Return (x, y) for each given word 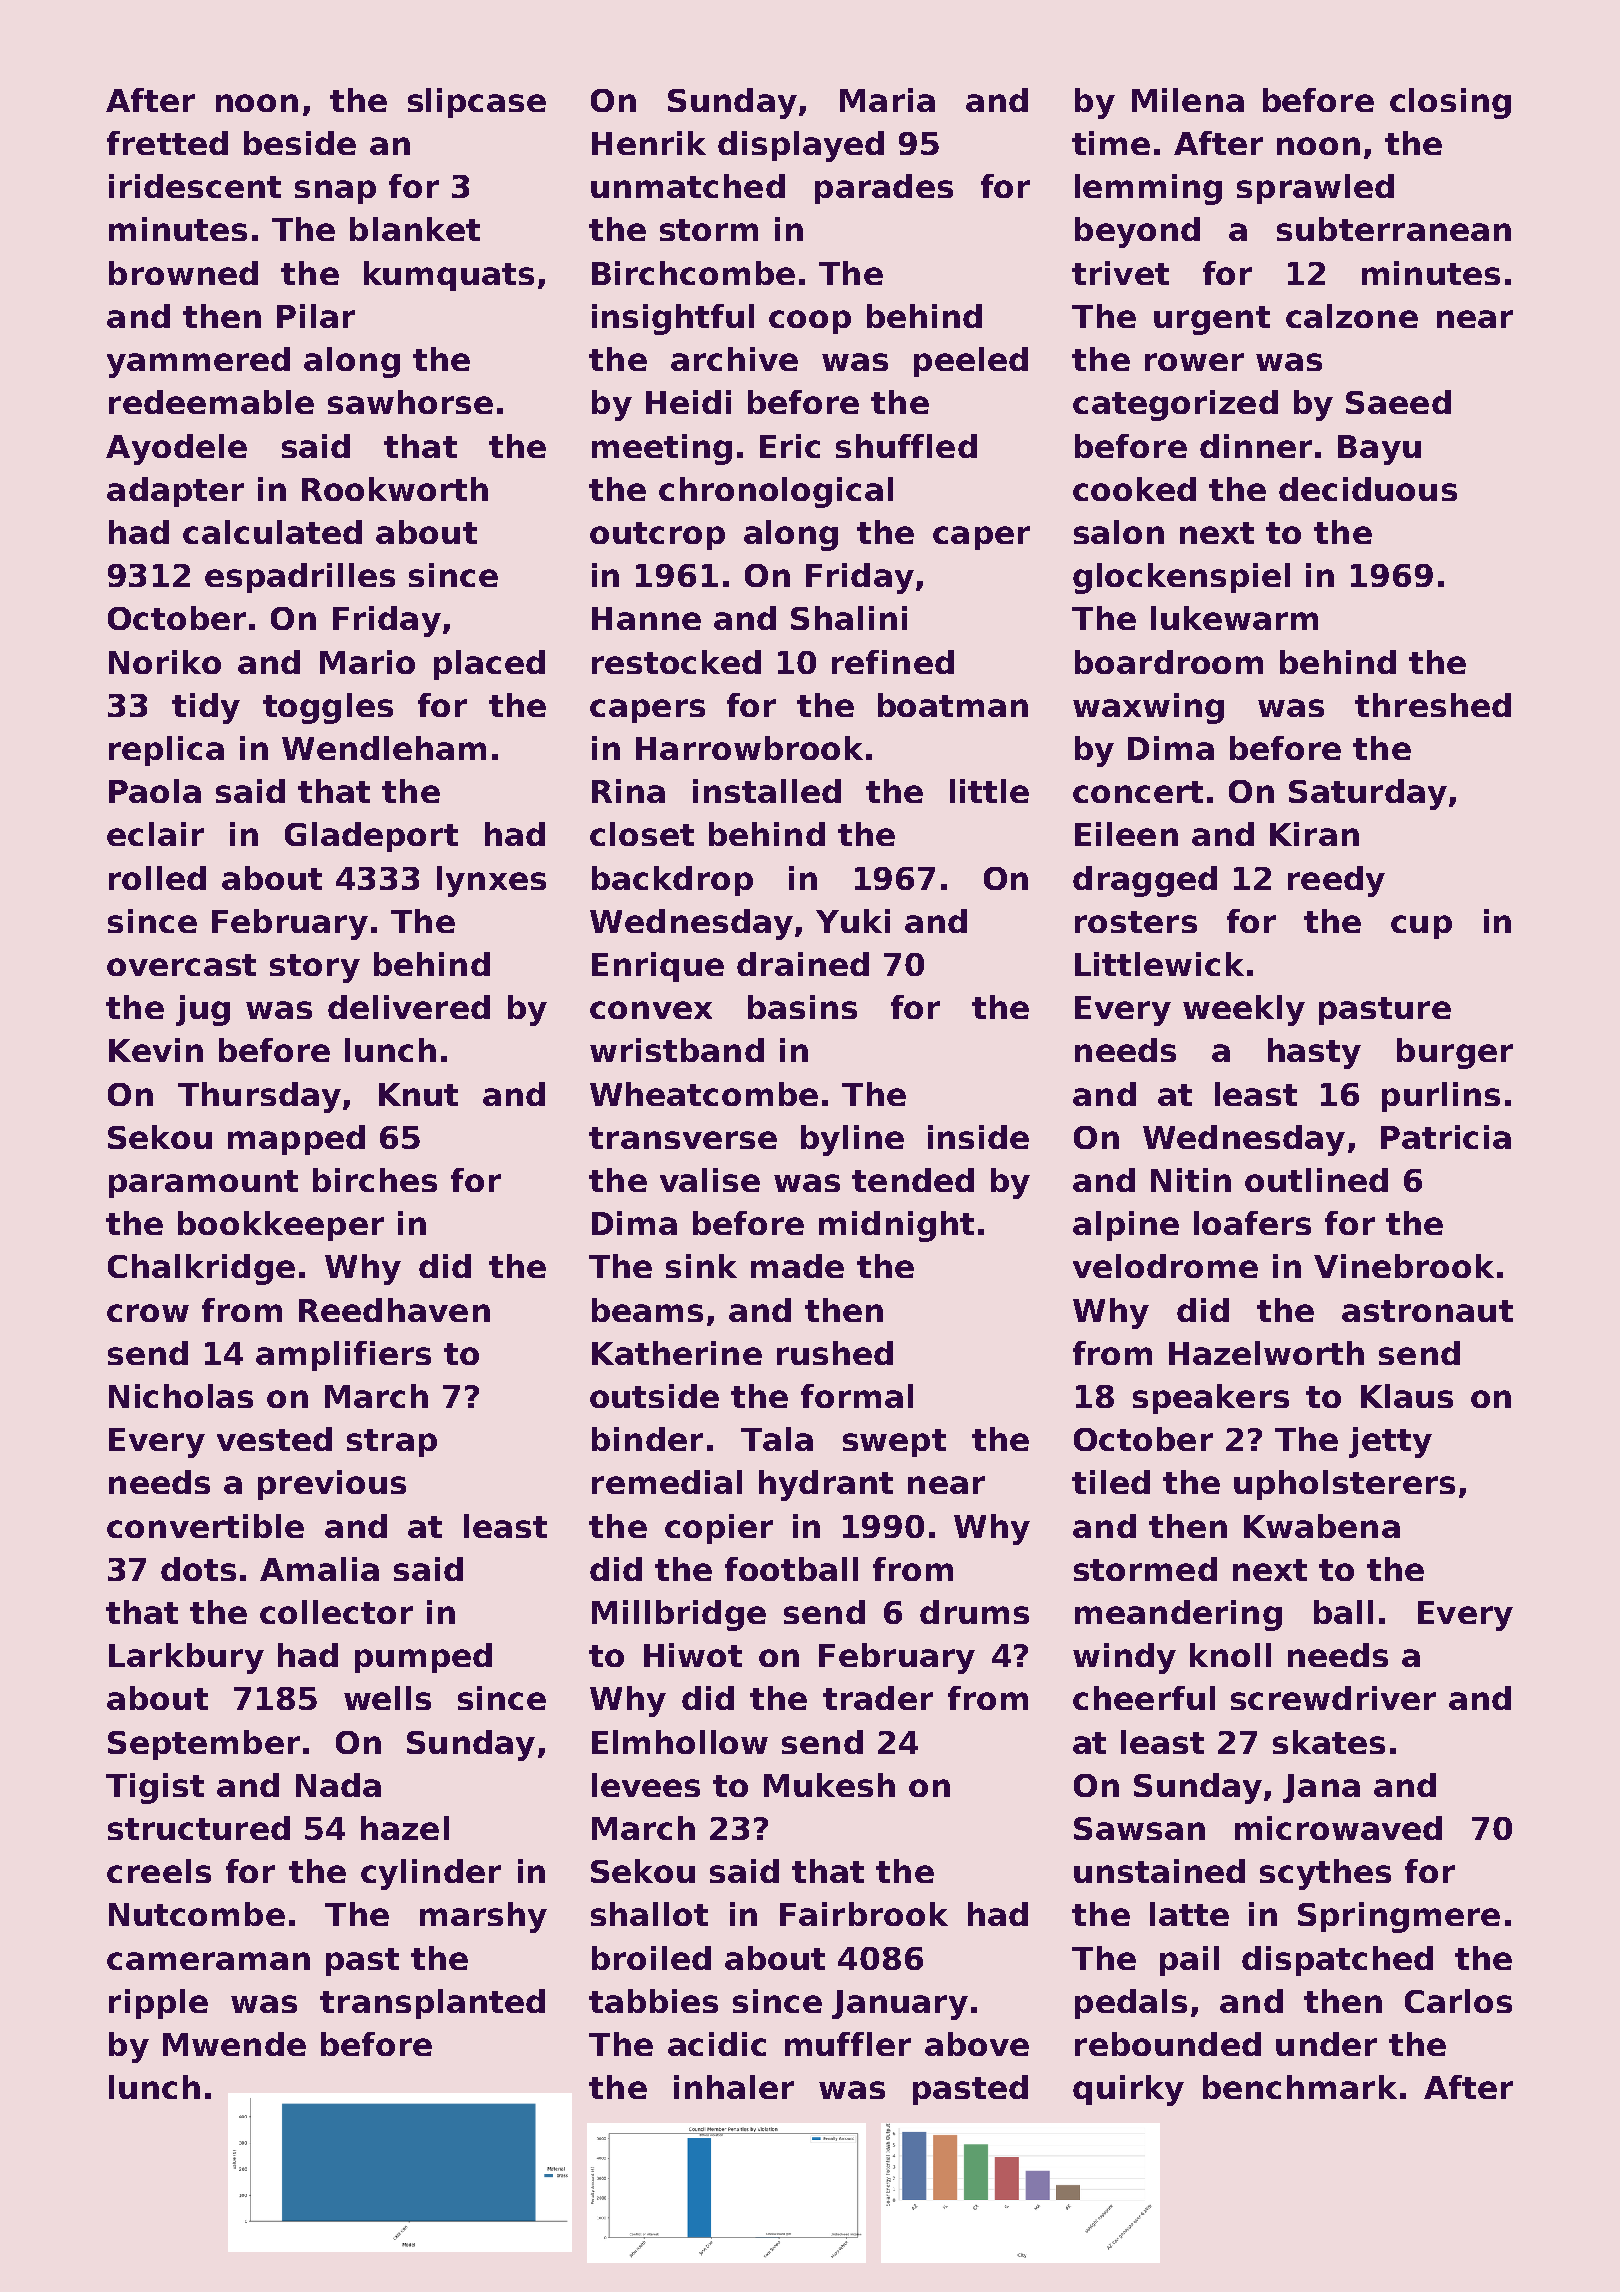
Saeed (1398, 402)
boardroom (1169, 662)
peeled (971, 362)
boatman (953, 705)
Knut (418, 1094)
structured (199, 1828)
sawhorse (410, 402)
